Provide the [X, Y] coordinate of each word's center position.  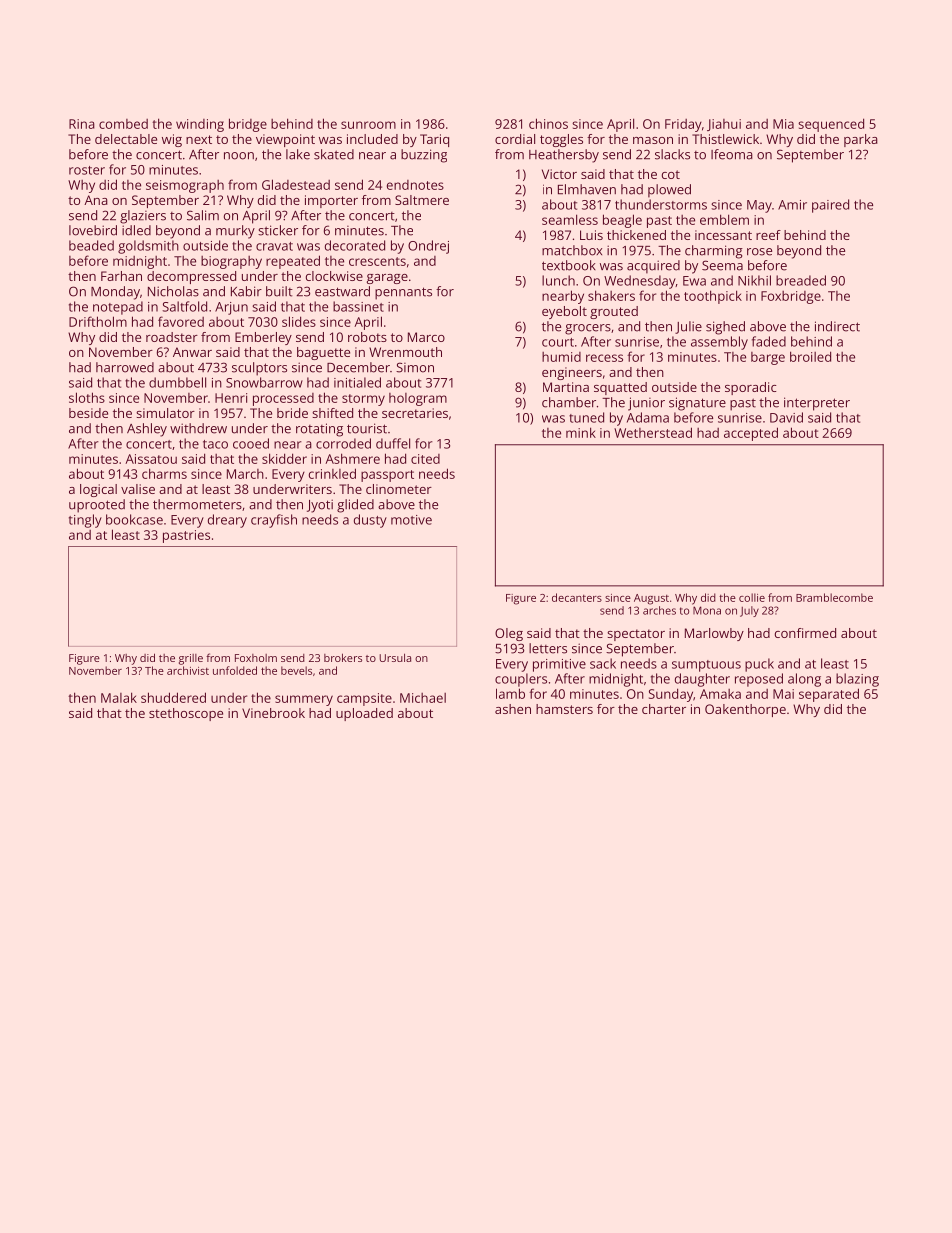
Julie [688, 327]
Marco [426, 337]
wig [172, 140]
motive [411, 520]
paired [830, 206]
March [245, 474]
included [372, 139]
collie [752, 597]
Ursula [395, 657]
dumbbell [177, 382]
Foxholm [256, 658]
